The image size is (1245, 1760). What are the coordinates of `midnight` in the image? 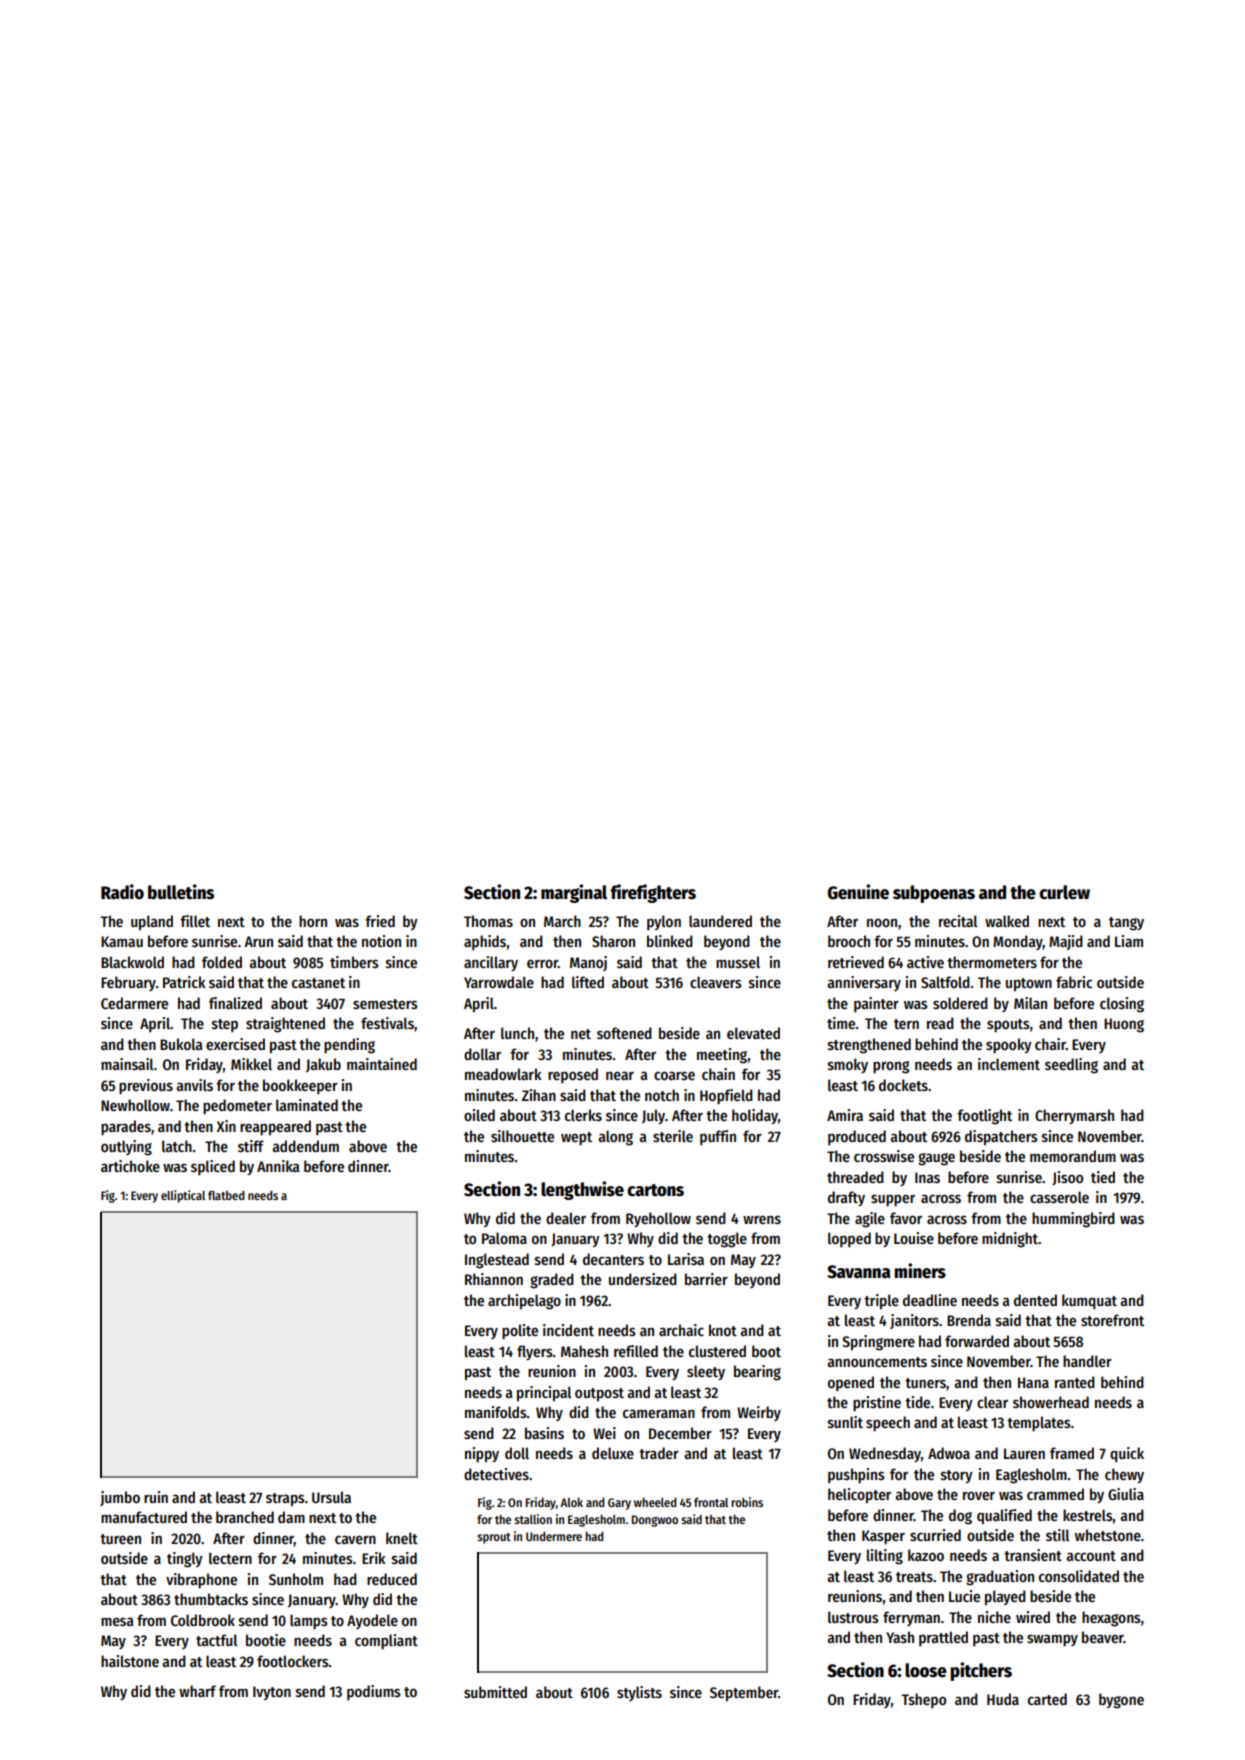 It's located at (1010, 1240).
